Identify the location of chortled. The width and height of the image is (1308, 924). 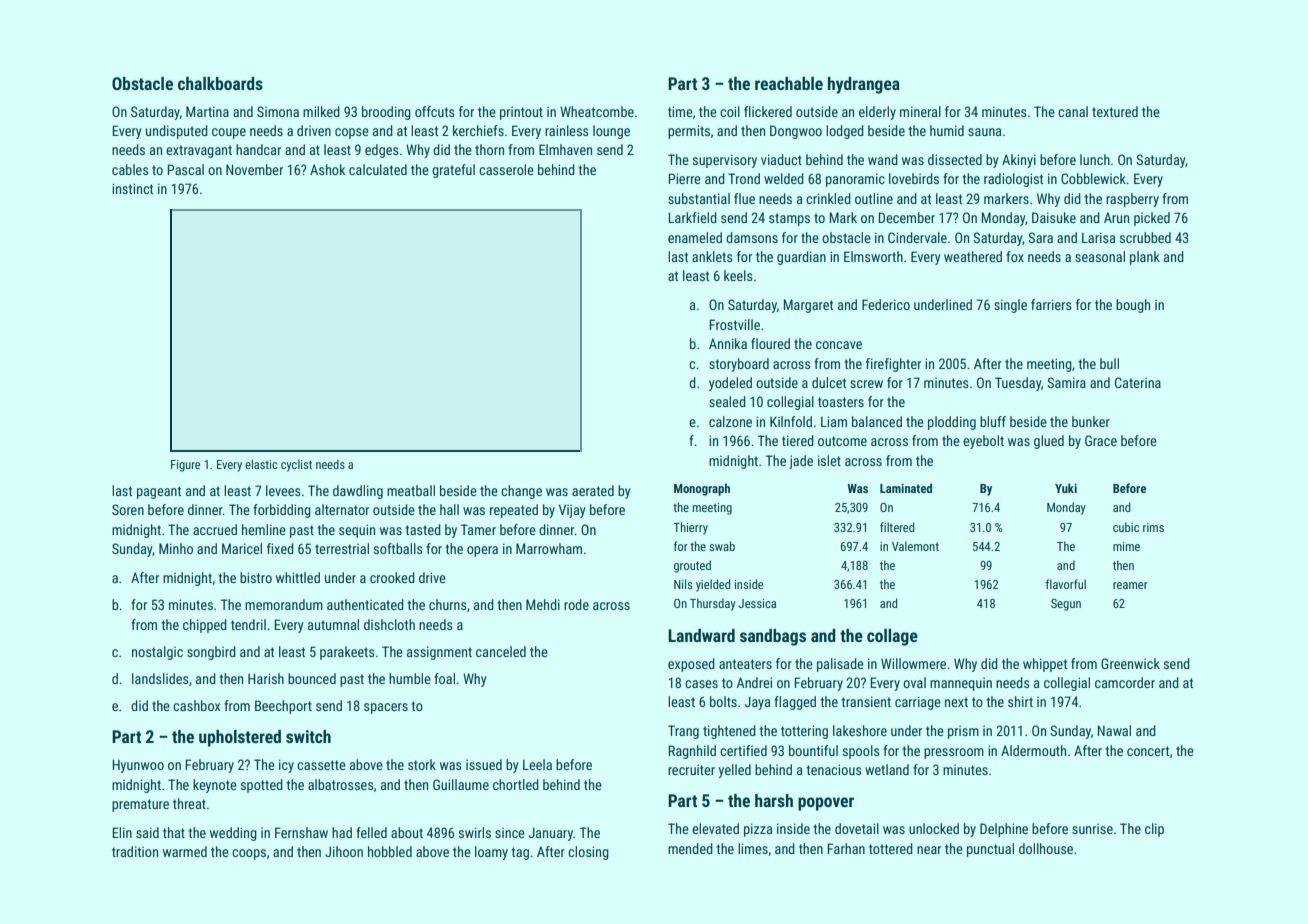
(516, 784).
